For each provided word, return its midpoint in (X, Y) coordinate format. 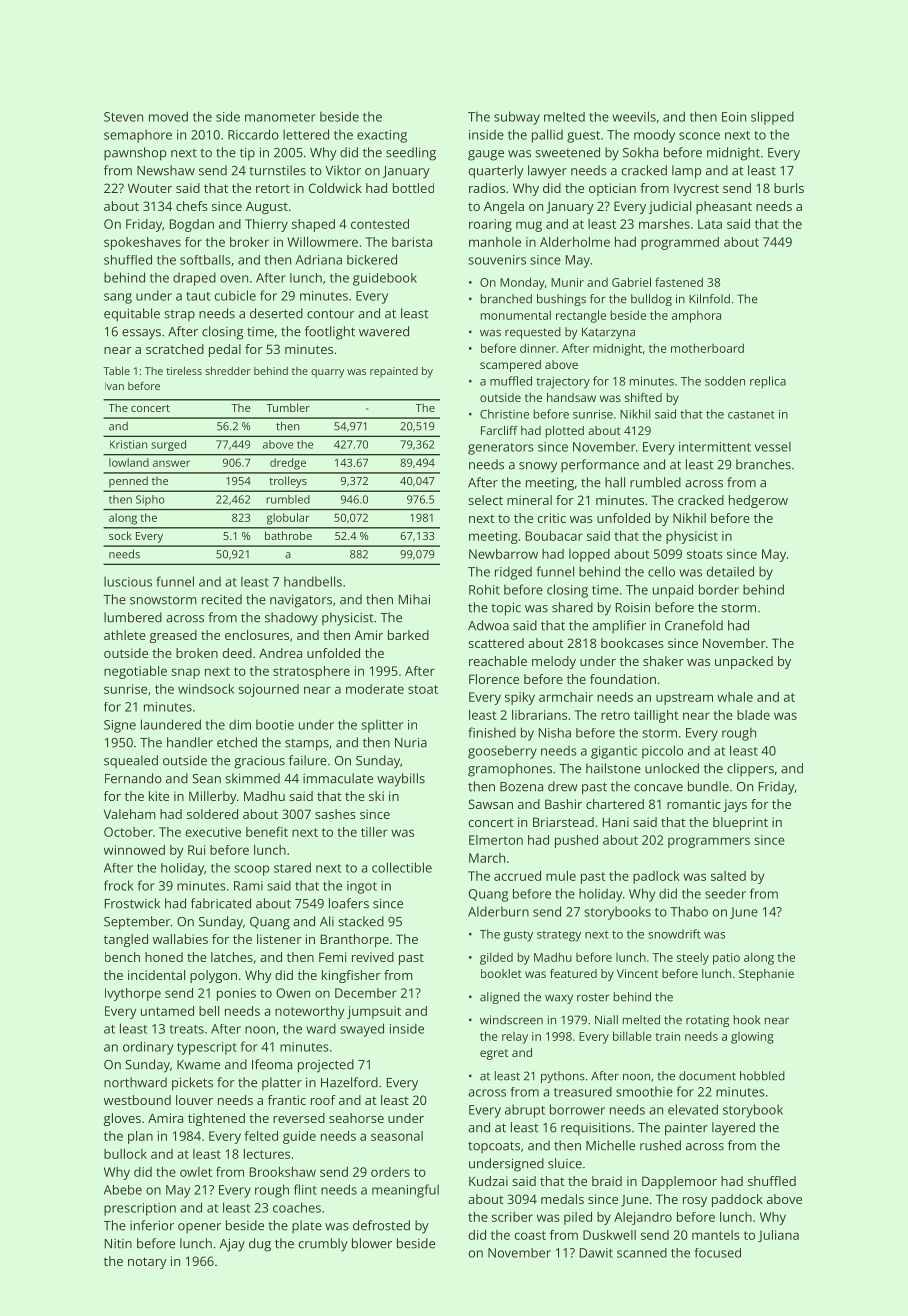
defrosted (381, 1225)
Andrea (280, 653)
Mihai (414, 599)
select (485, 500)
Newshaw (166, 170)
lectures (267, 1154)
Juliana (778, 1236)
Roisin (633, 608)
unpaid (673, 591)
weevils (634, 116)
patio (726, 959)
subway (517, 118)
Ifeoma (272, 1064)
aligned (500, 998)
